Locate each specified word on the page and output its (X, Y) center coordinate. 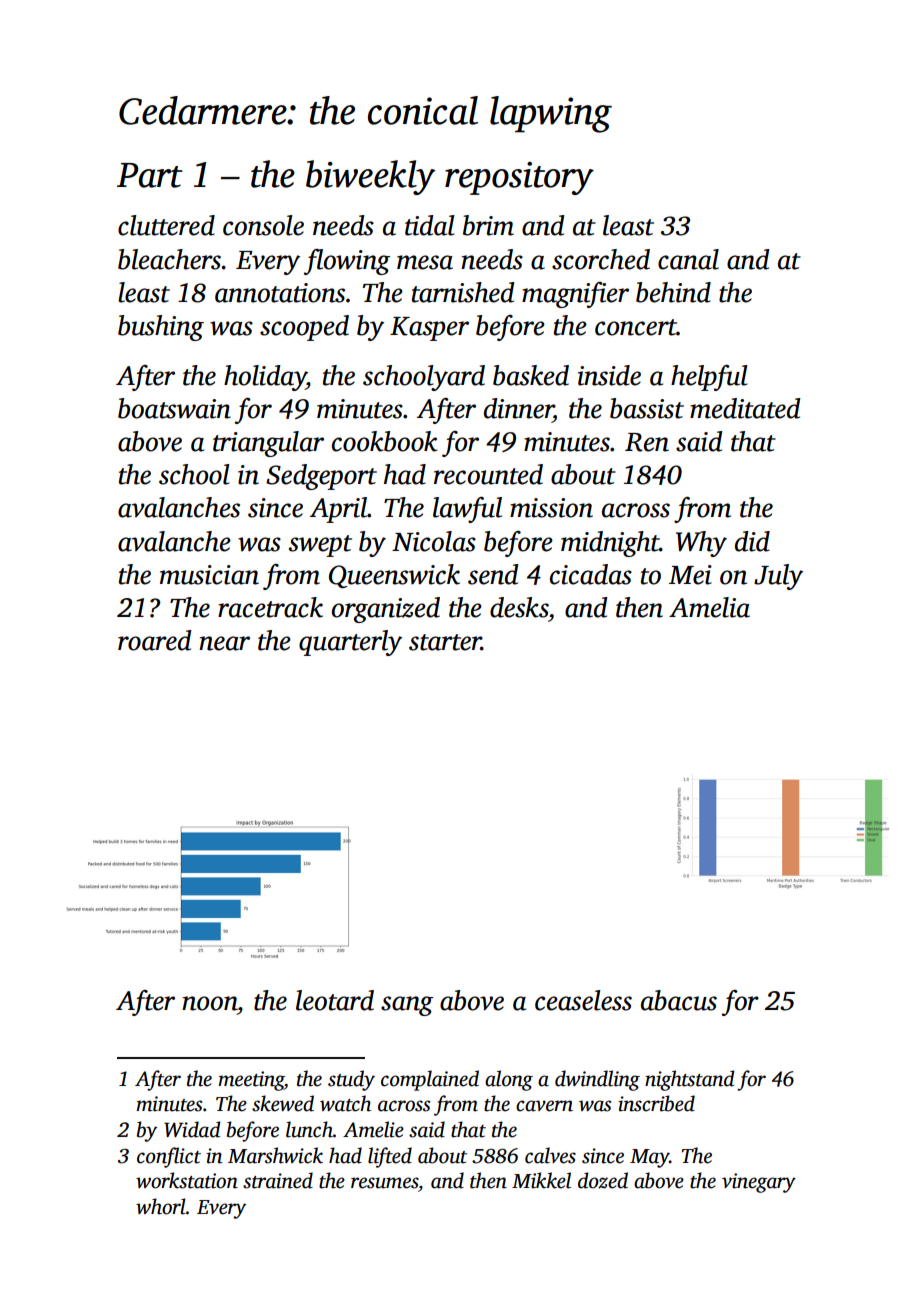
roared (155, 640)
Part (149, 175)
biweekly (370, 177)
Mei (690, 575)
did (752, 541)
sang (407, 1006)
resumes (384, 1183)
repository (519, 178)
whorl (161, 1206)
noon (209, 1003)
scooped (304, 328)
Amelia (709, 607)
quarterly (350, 643)
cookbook (384, 441)
